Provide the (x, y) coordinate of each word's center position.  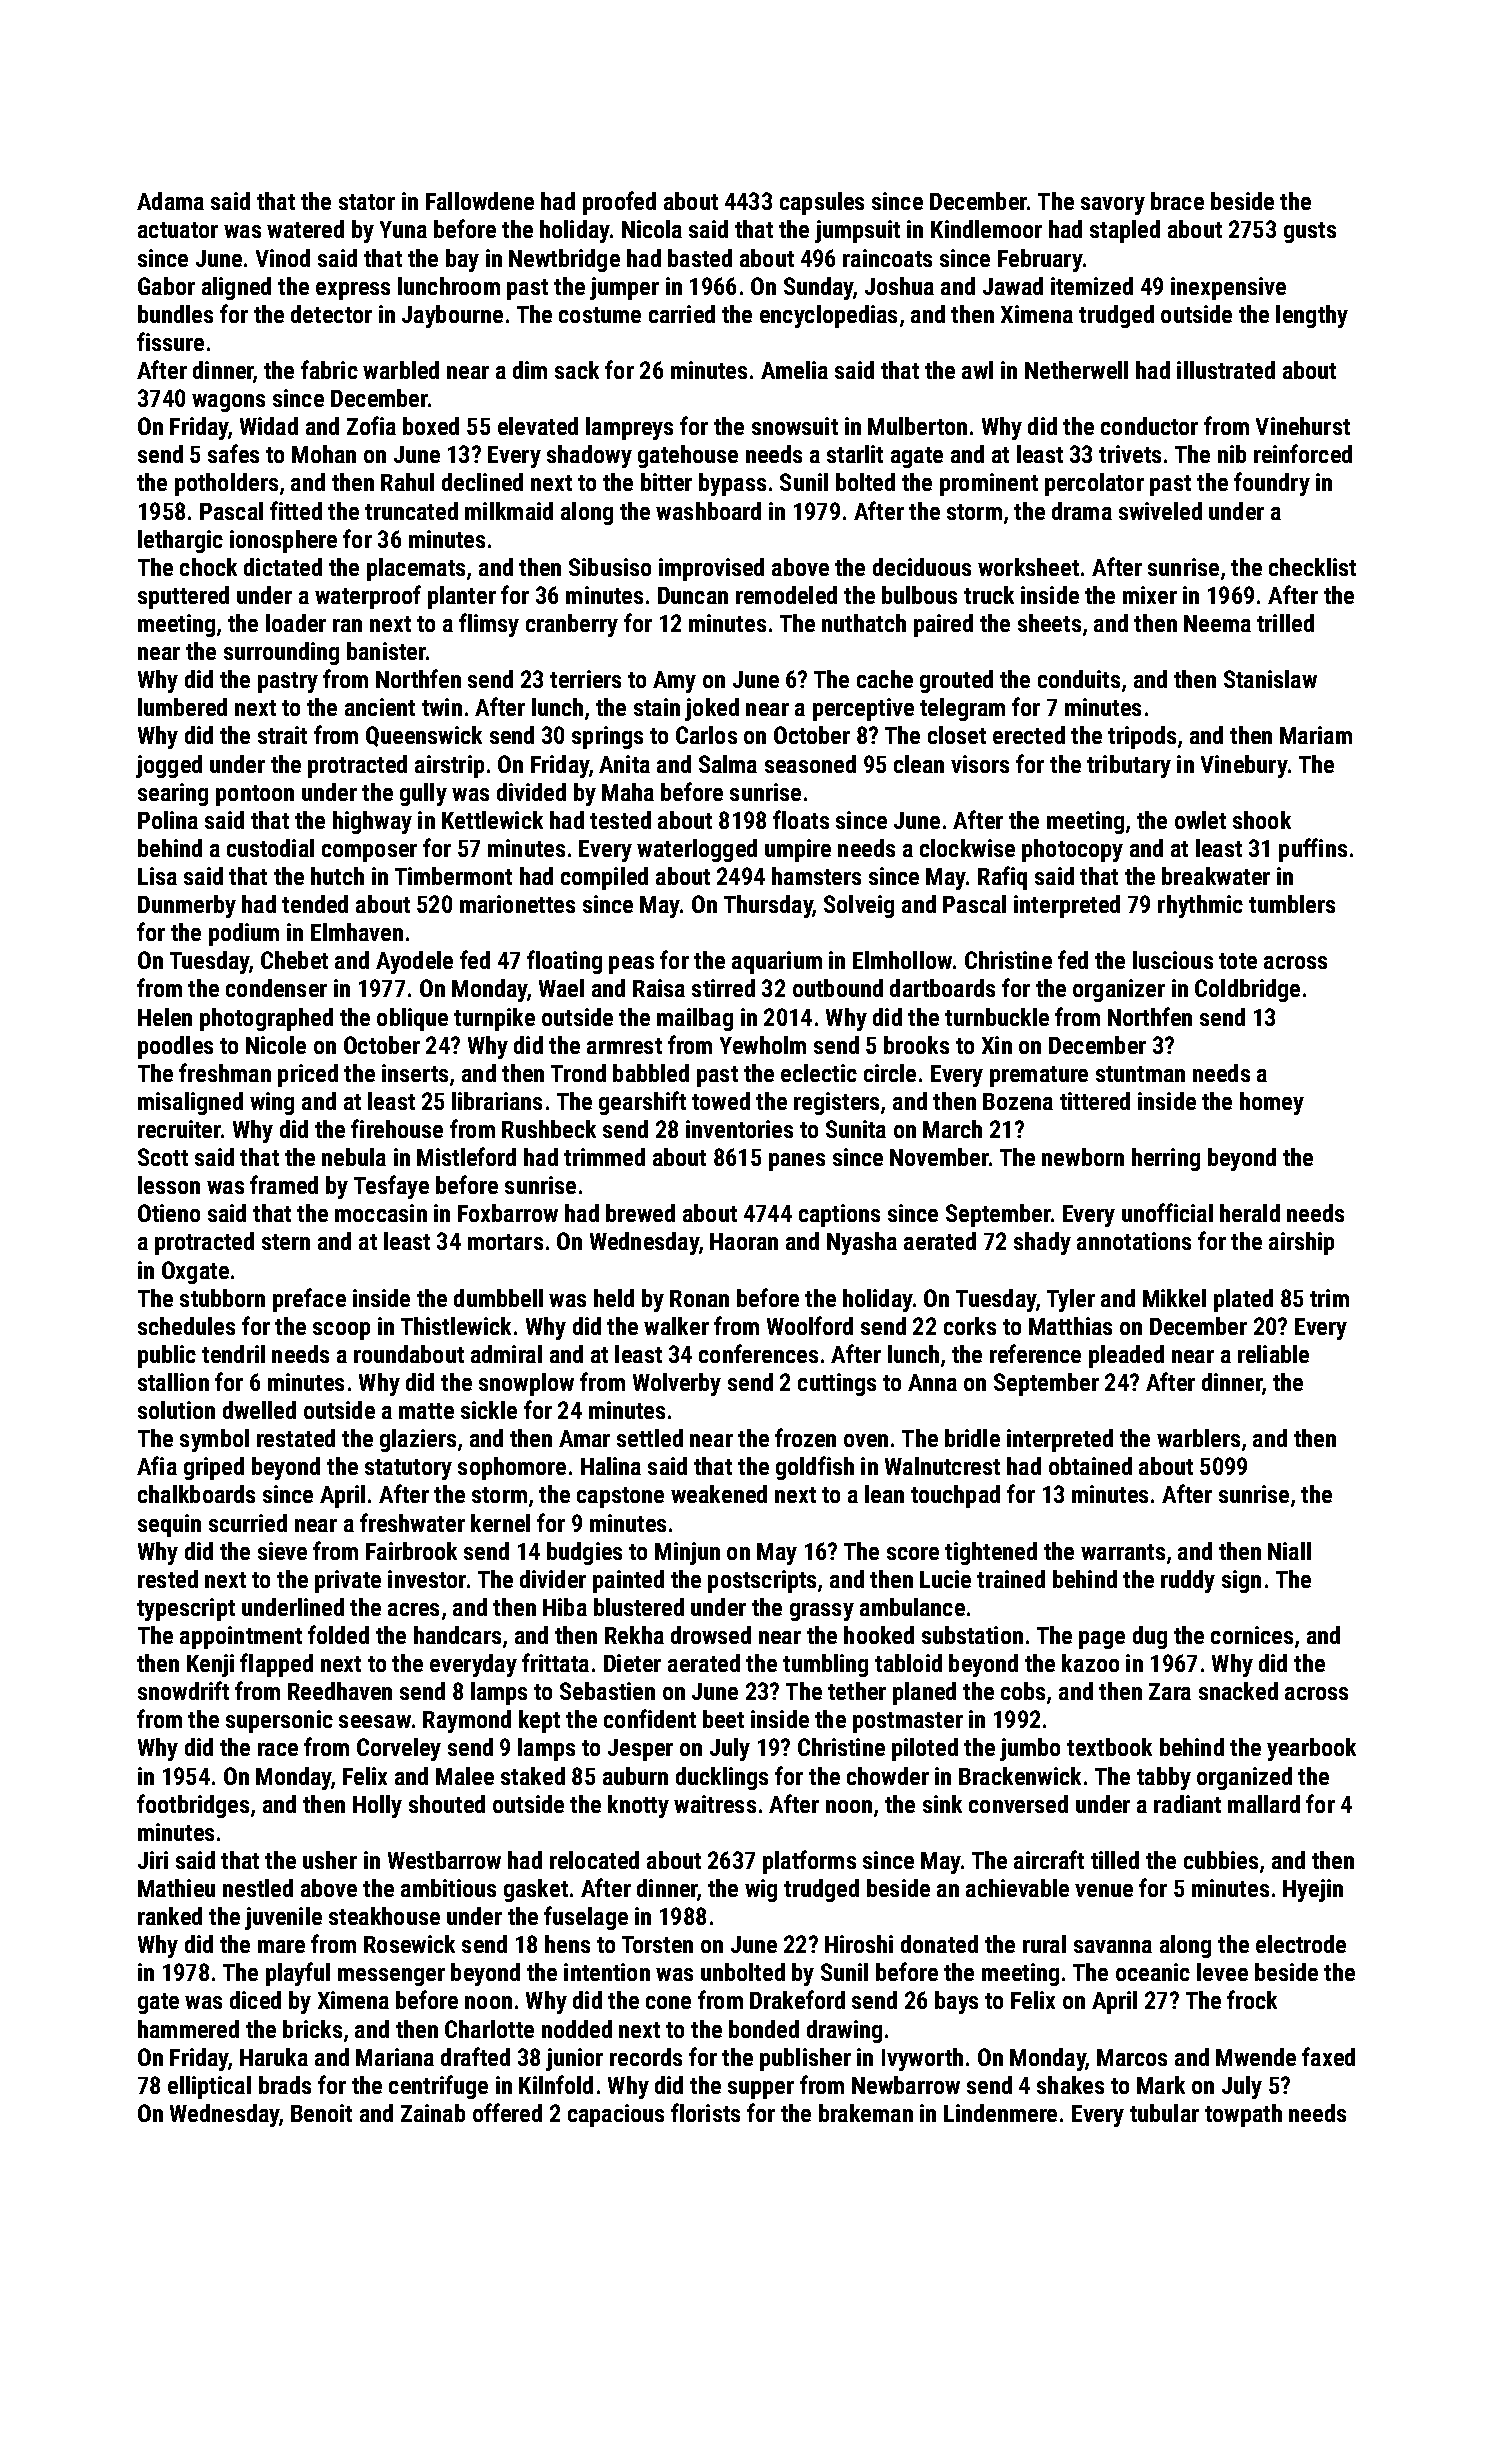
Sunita (856, 1129)
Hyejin (1313, 1890)
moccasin (381, 1213)
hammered (188, 2029)
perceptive (863, 709)
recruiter (179, 1129)
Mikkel (1174, 1298)
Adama (170, 201)
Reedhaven (340, 1691)
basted (700, 258)
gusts (1310, 232)
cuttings (837, 1384)
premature (1039, 1076)
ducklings (722, 1778)
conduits (1079, 679)
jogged (169, 766)
